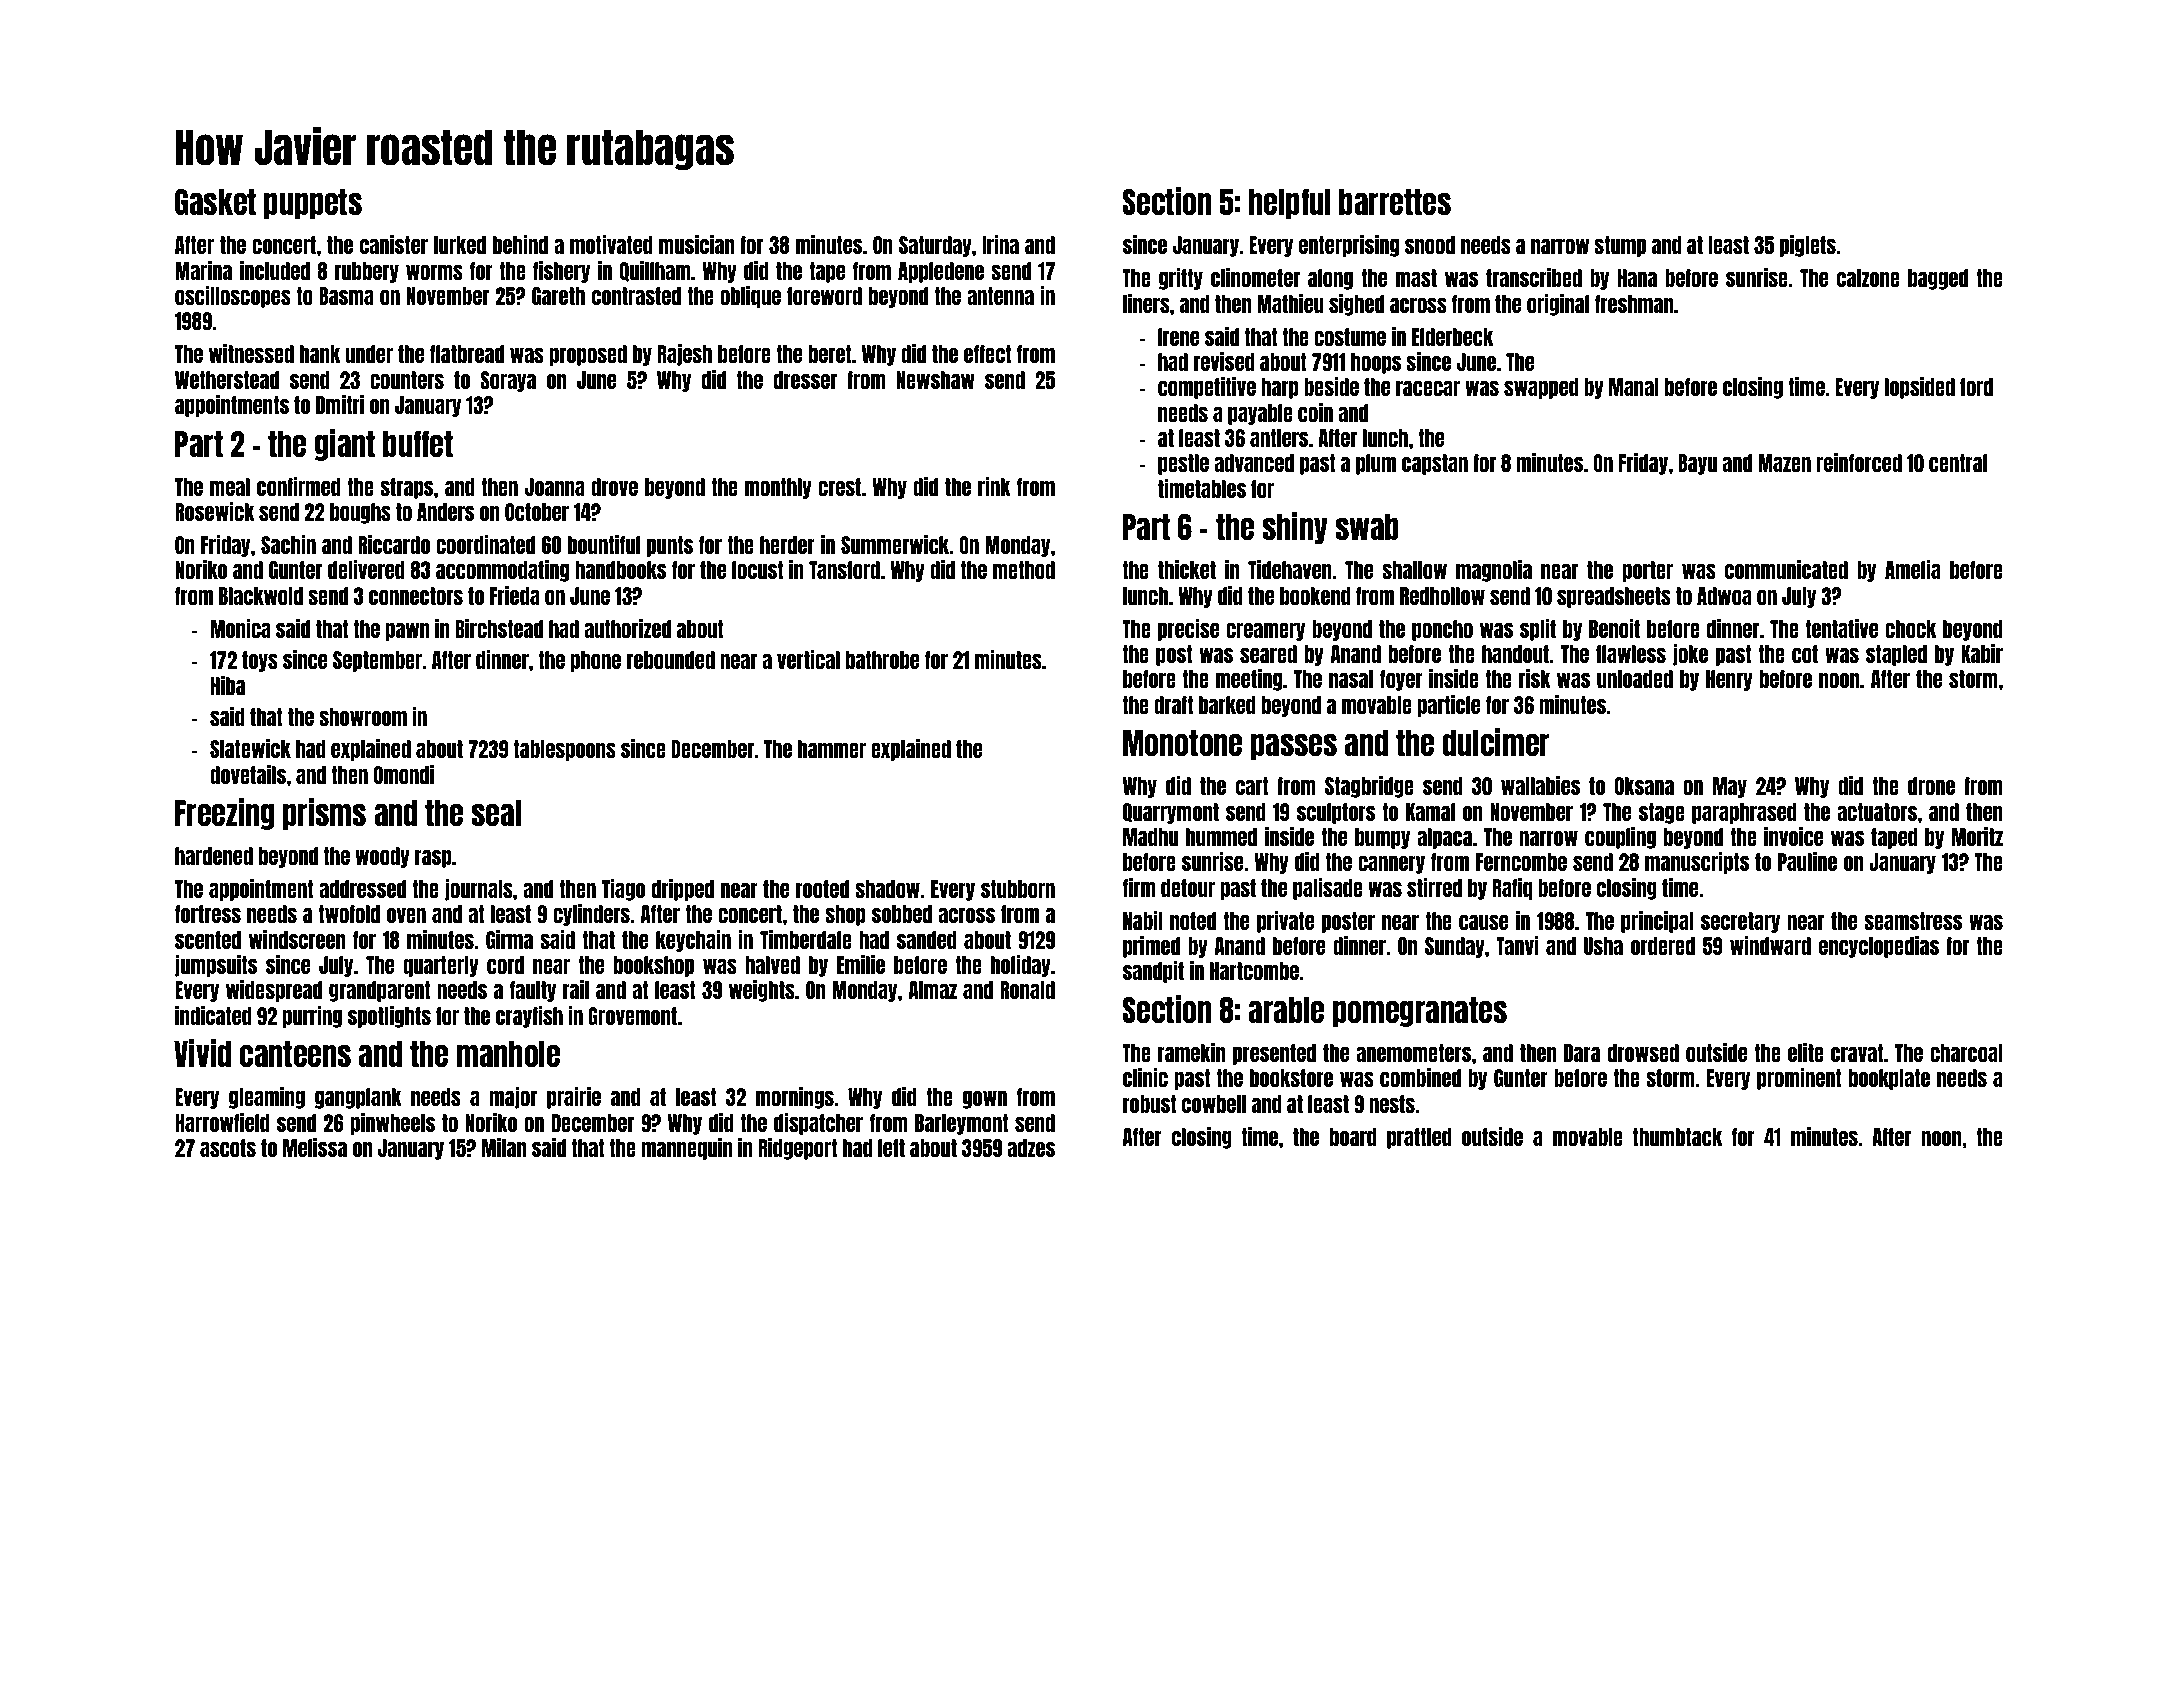  What do you see at coordinates (394, 544) in the screenshot?
I see `Riccardo` at bounding box center [394, 544].
